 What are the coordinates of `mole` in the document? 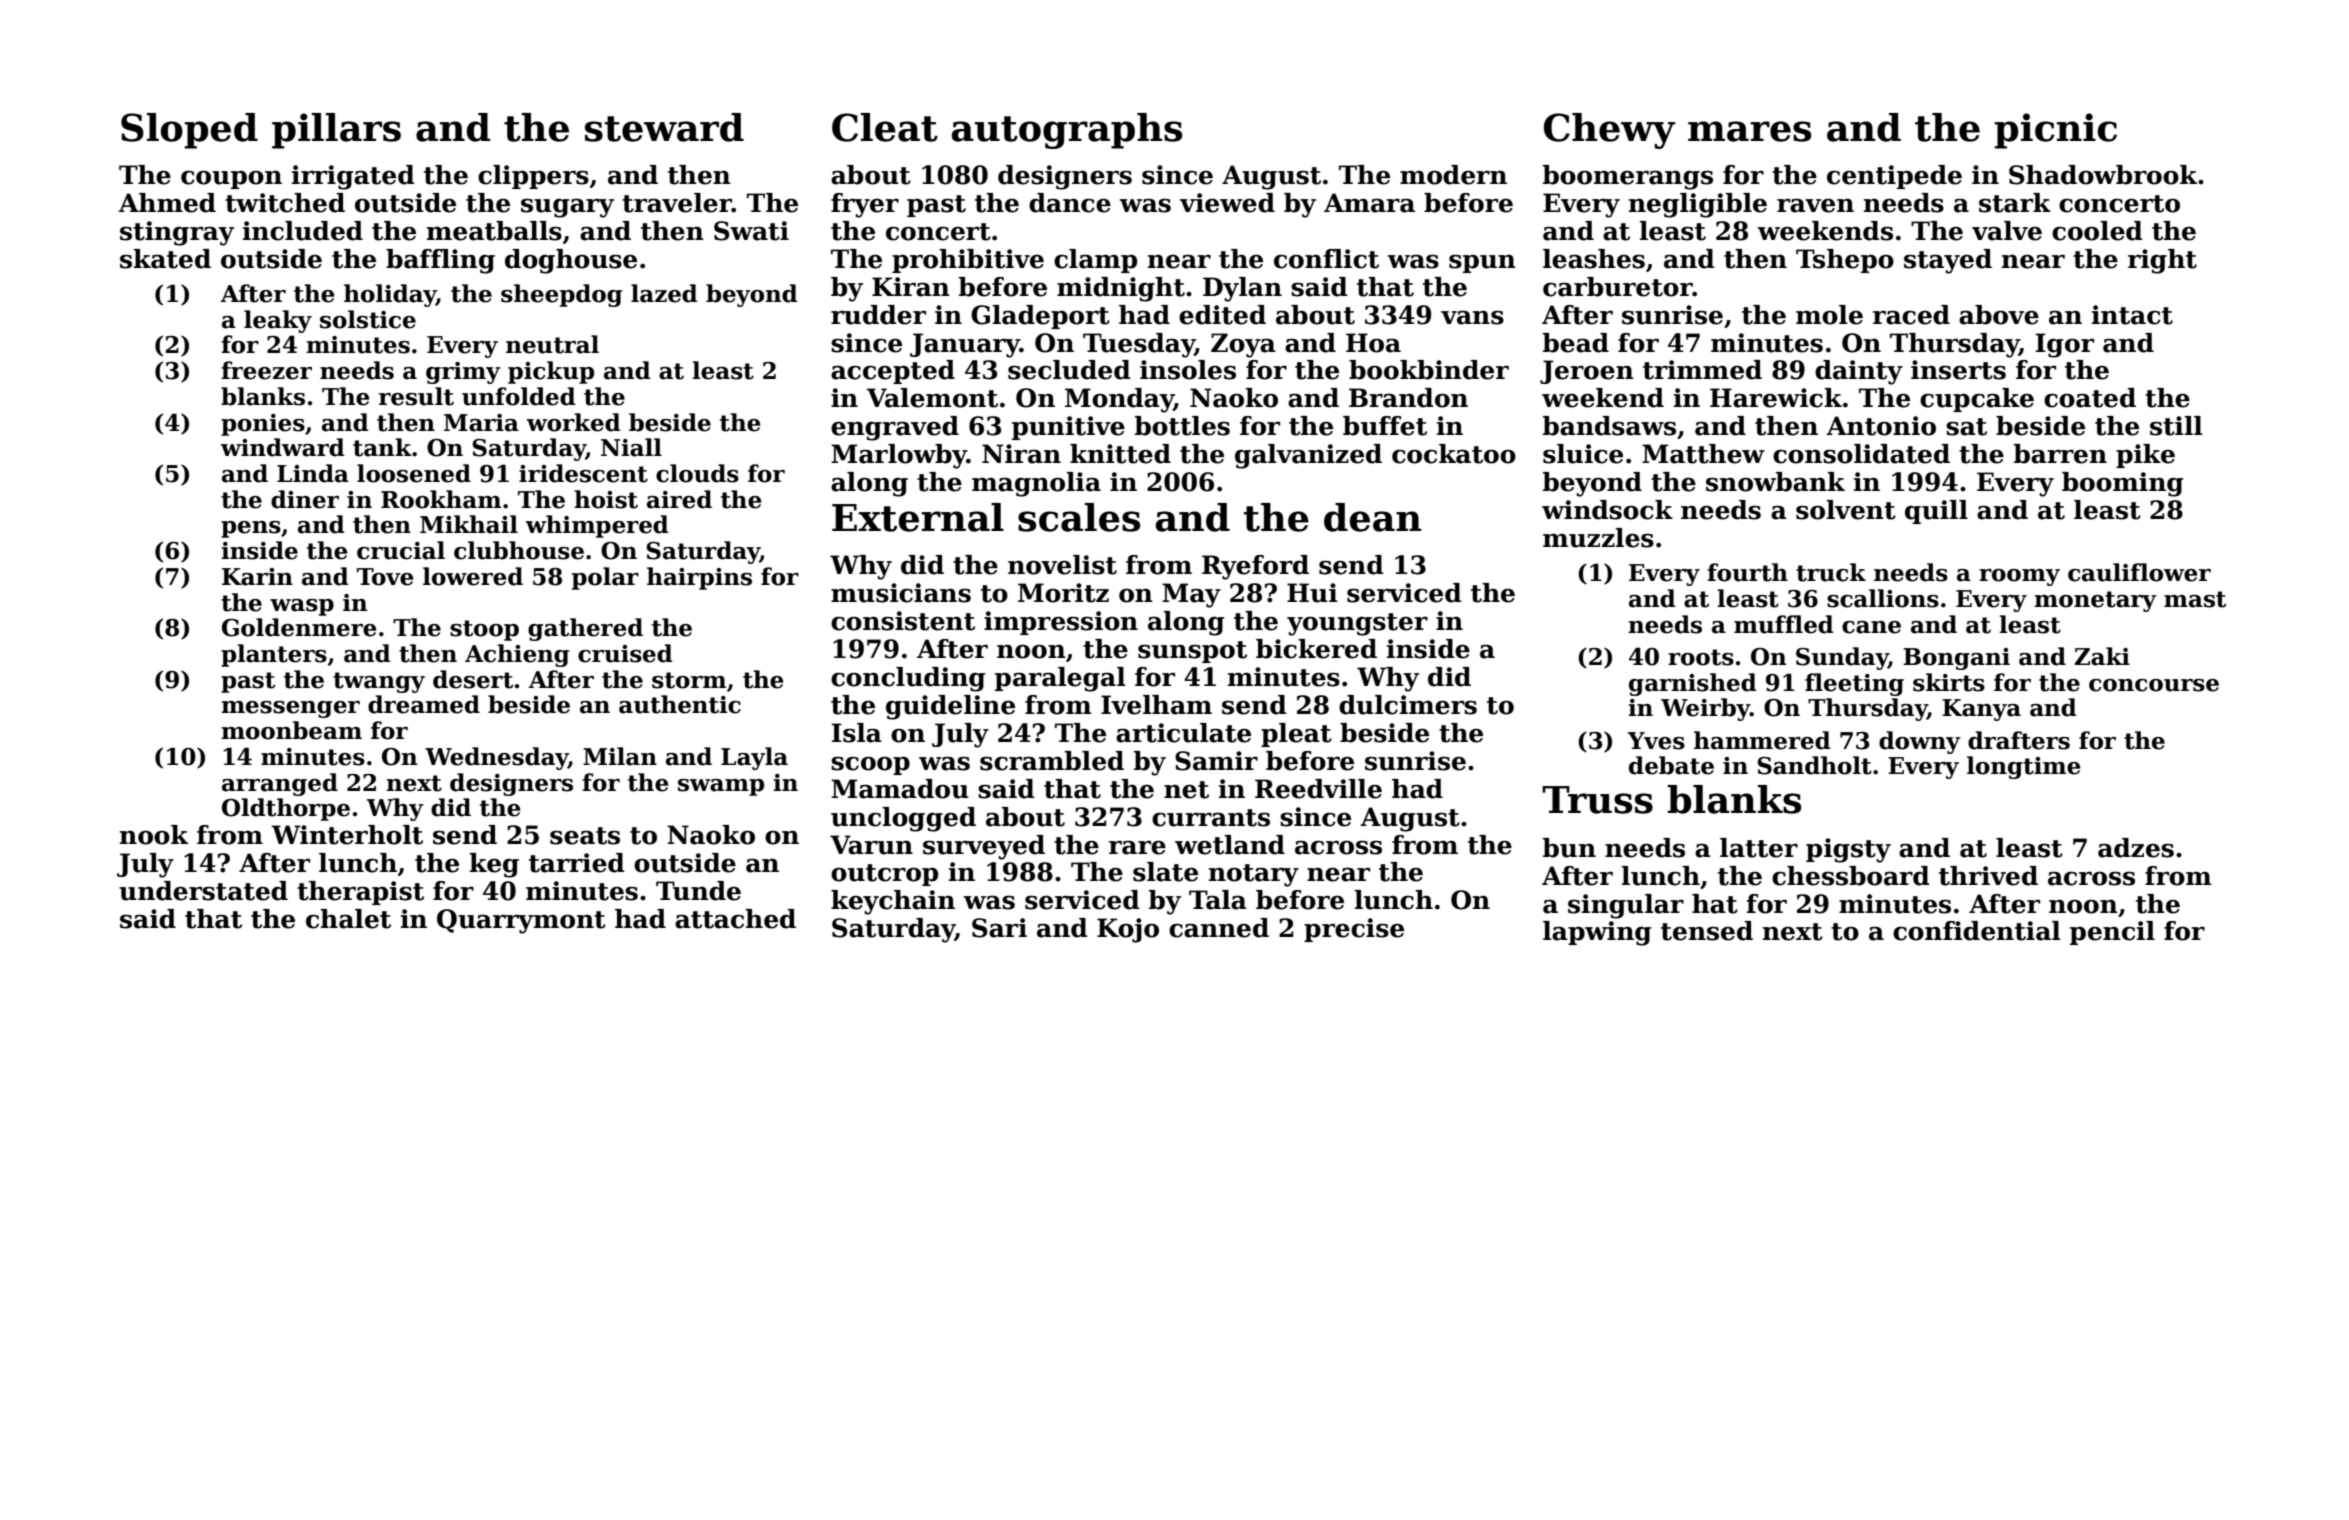 It's located at (1829, 315).
